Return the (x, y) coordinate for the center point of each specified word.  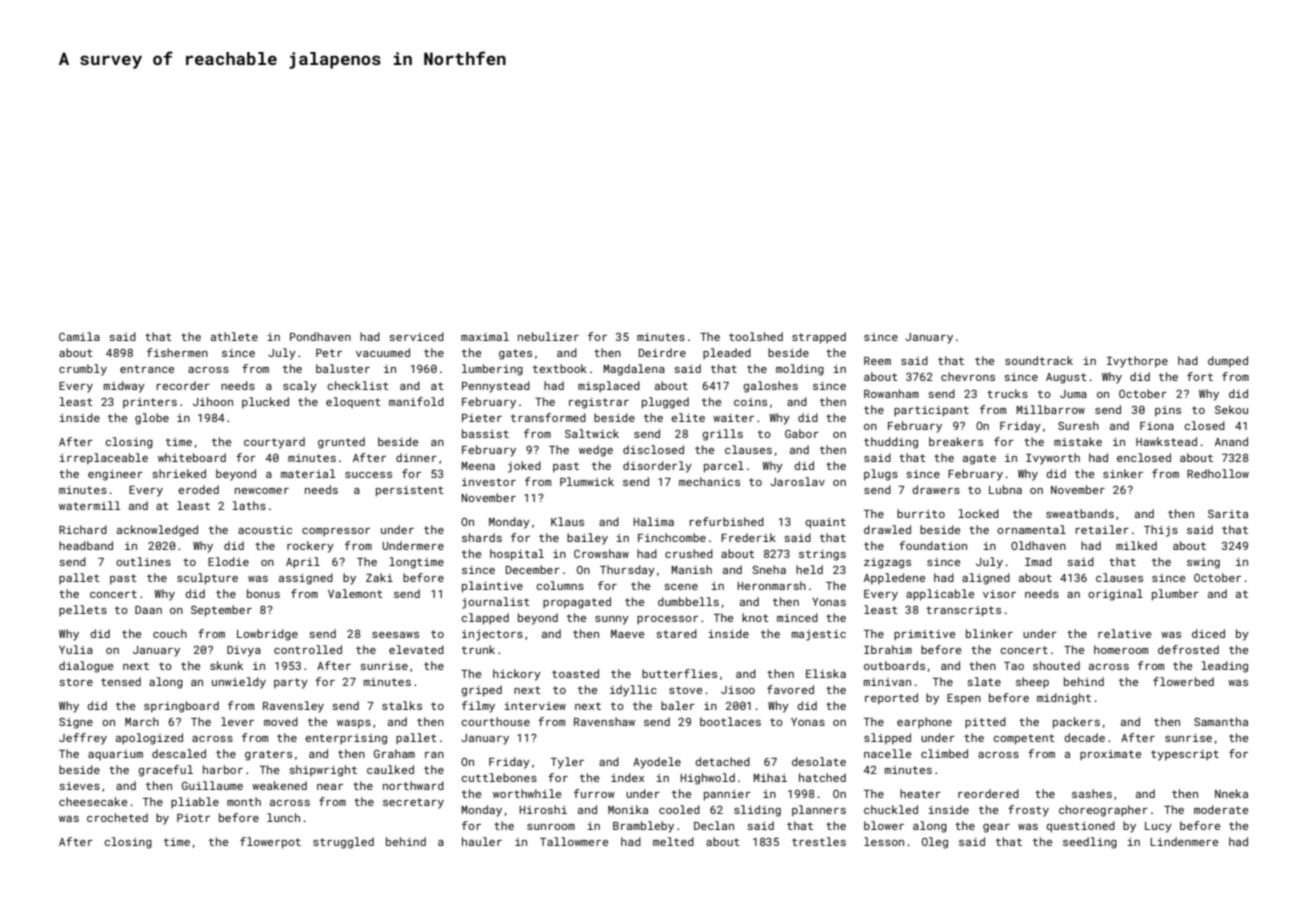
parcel (724, 467)
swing (1203, 563)
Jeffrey (83, 739)
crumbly (83, 370)
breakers (956, 441)
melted (673, 841)
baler (678, 705)
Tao (1014, 666)
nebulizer (548, 336)
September (221, 611)
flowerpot (270, 843)
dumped (1228, 362)
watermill (90, 505)
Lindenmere (1184, 841)
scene (681, 587)
